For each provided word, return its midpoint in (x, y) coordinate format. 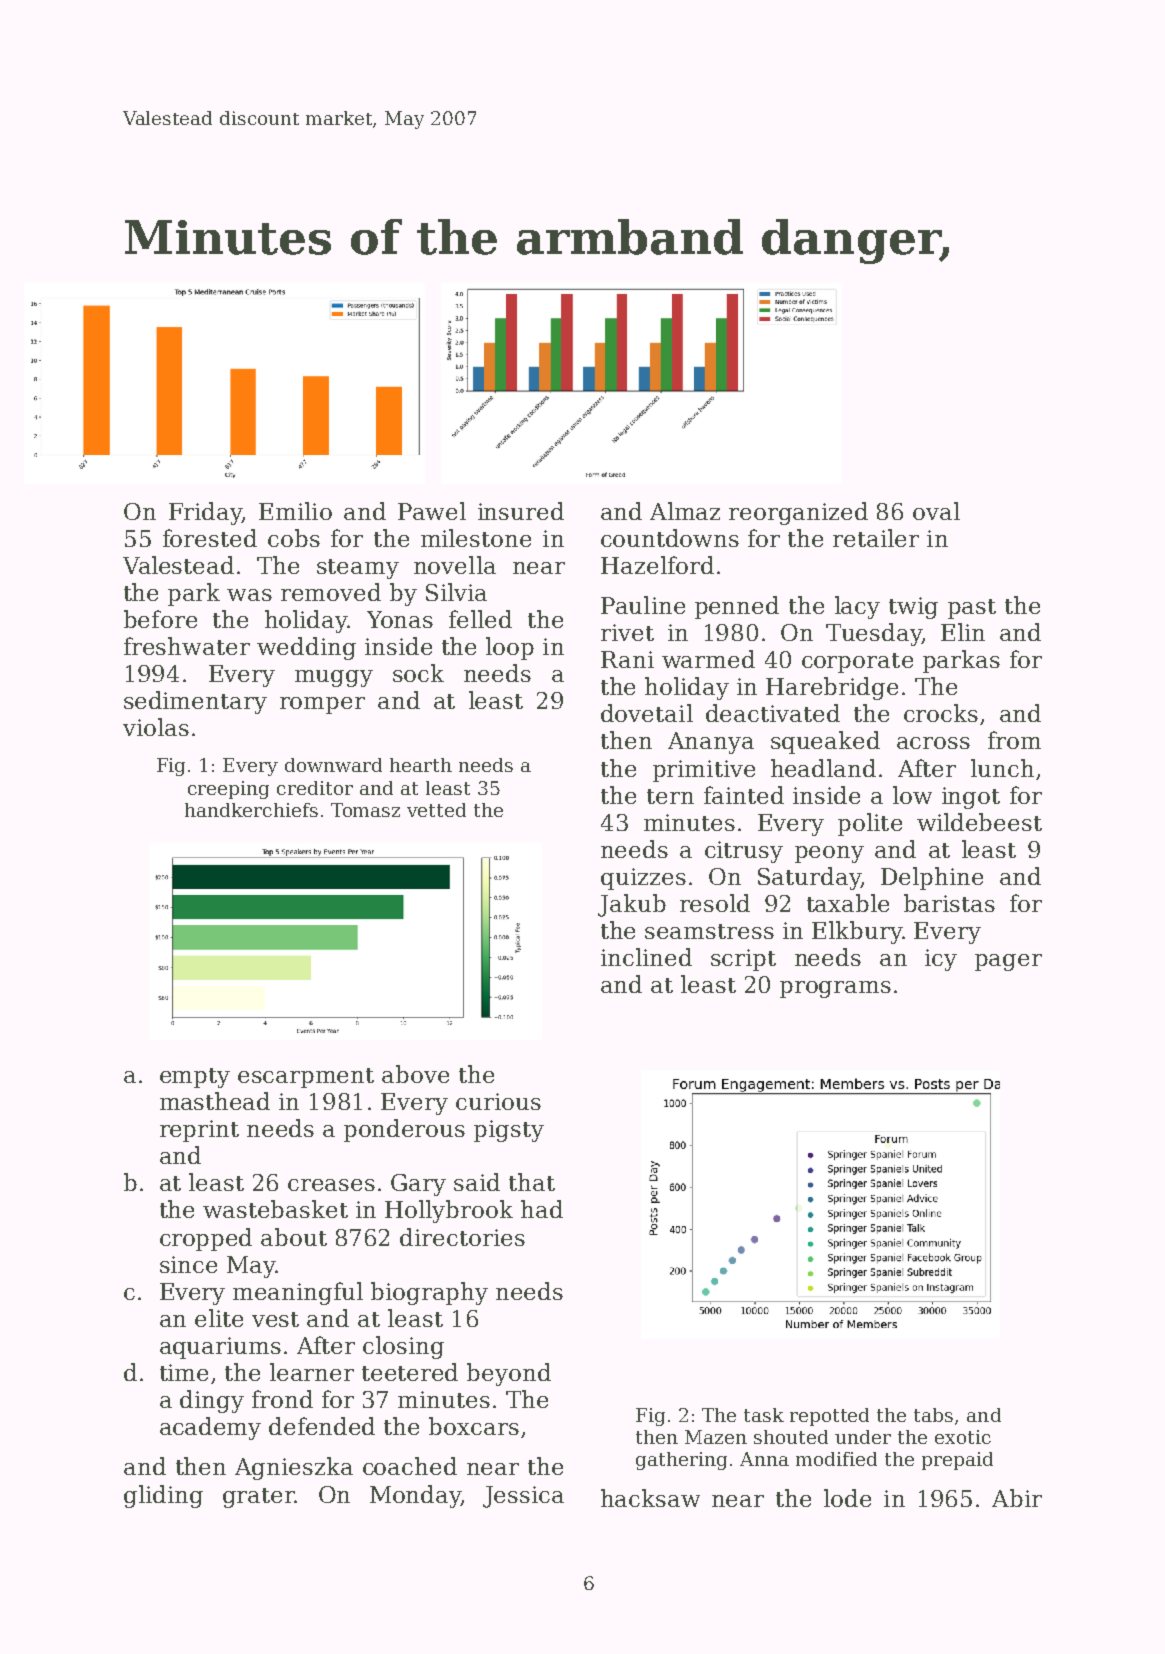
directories (462, 1237)
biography (429, 1293)
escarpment (306, 1078)
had (542, 1209)
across (933, 743)
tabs (933, 1415)
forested (210, 538)
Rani (627, 659)
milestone (476, 538)
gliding (163, 1496)
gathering (681, 1461)
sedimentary (195, 702)
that (532, 1182)
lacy (857, 607)
